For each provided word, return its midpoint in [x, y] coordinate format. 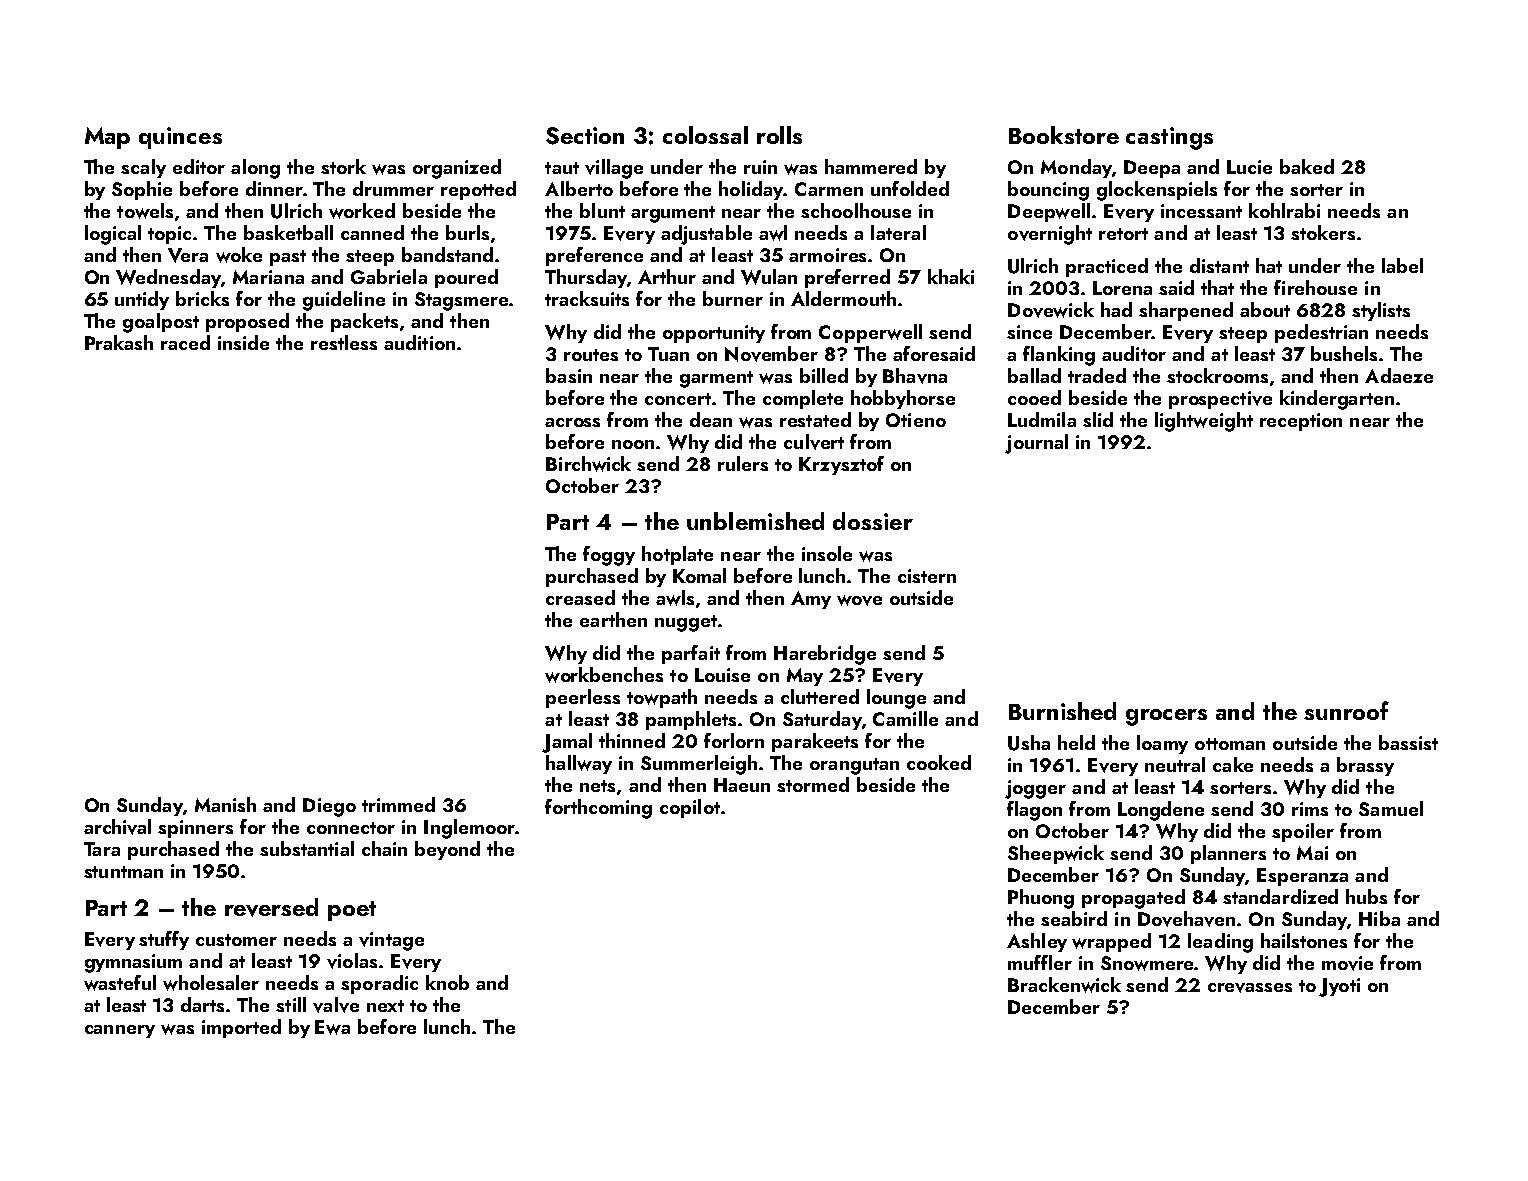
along [255, 169]
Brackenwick [1064, 985]
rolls [779, 135]
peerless [583, 698]
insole [827, 553]
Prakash [119, 342]
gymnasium [133, 963]
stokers [1323, 232]
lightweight [1204, 422]
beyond [447, 850]
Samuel [1391, 808]
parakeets [815, 742]
